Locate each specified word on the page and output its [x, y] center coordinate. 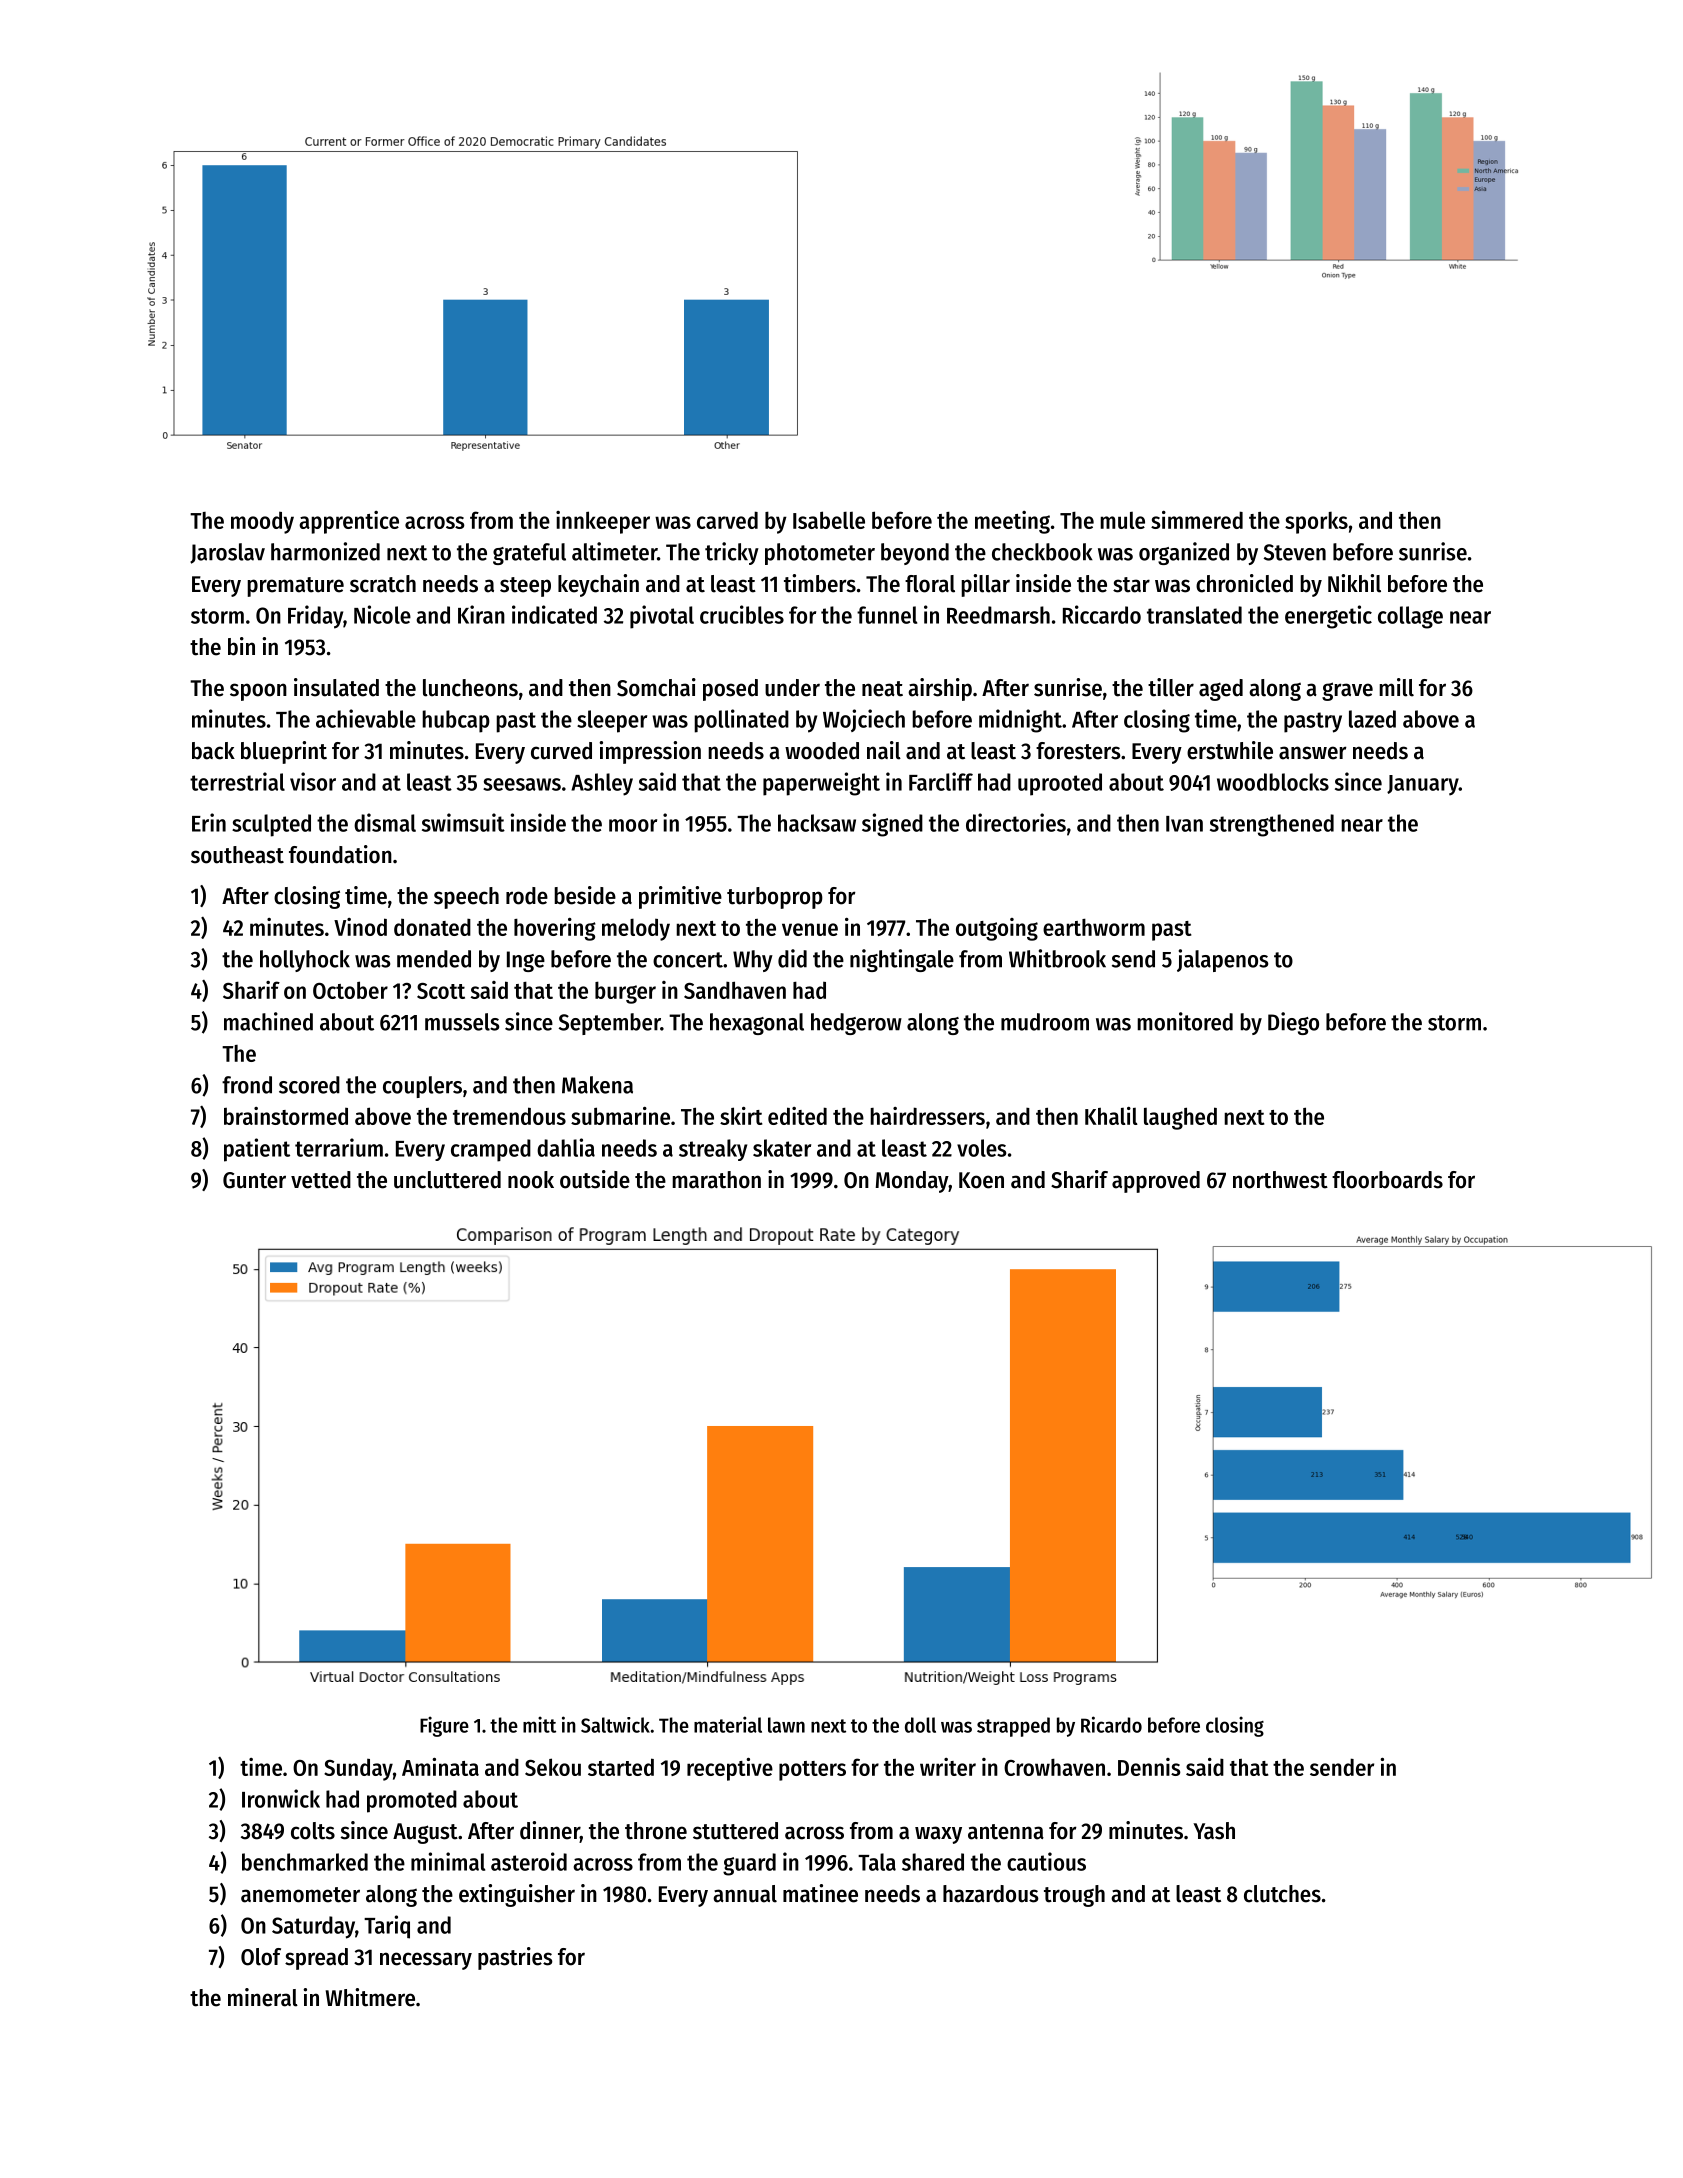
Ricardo [1111, 1724]
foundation [340, 854]
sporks [1316, 523]
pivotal [662, 617]
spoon [258, 692]
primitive [680, 897]
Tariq [387, 1927]
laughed [1180, 1118]
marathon [716, 1180]
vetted [321, 1180]
